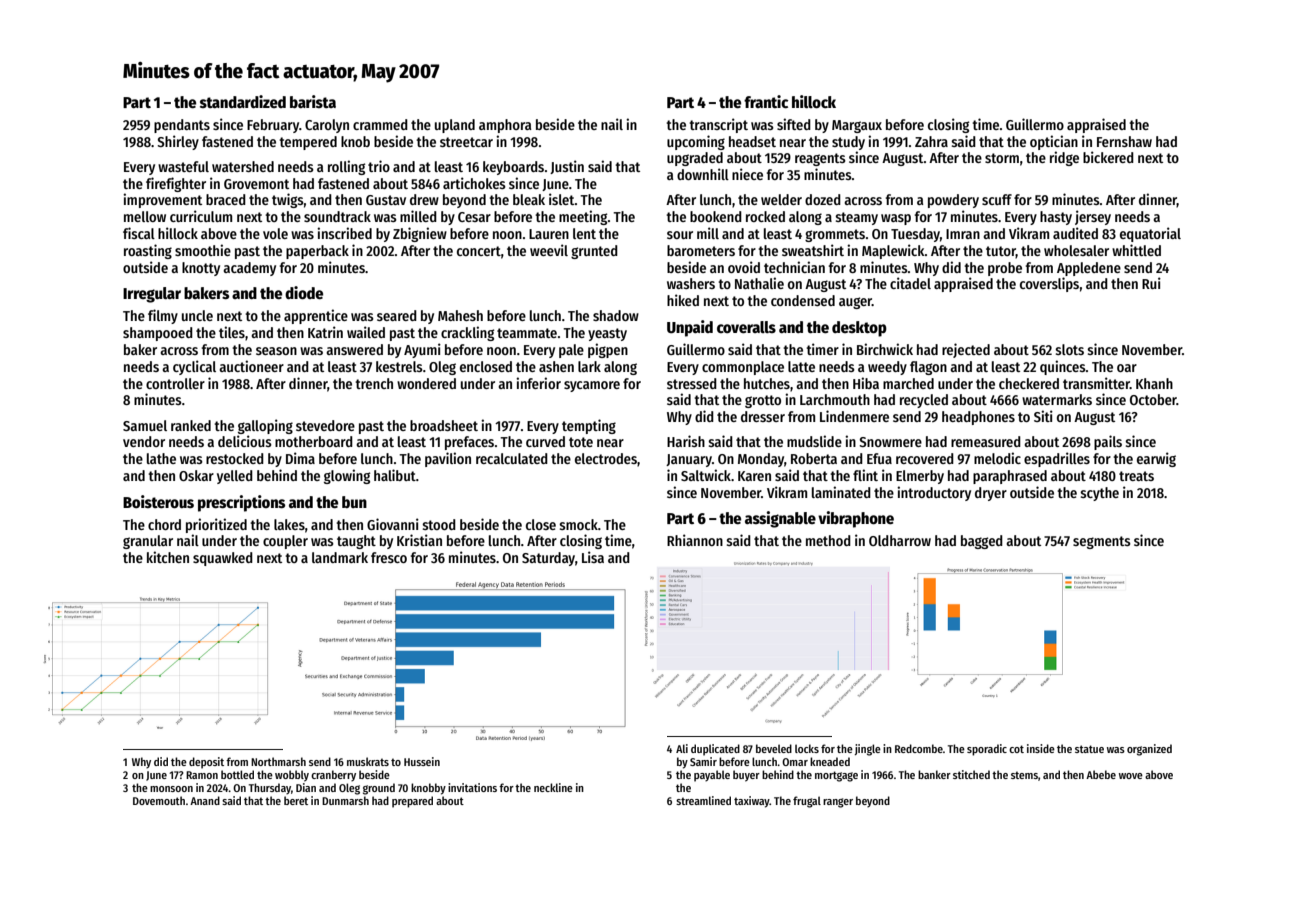 The height and width of the page is (924, 1308). What do you see at coordinates (589, 366) in the page?
I see `lark` at bounding box center [589, 366].
